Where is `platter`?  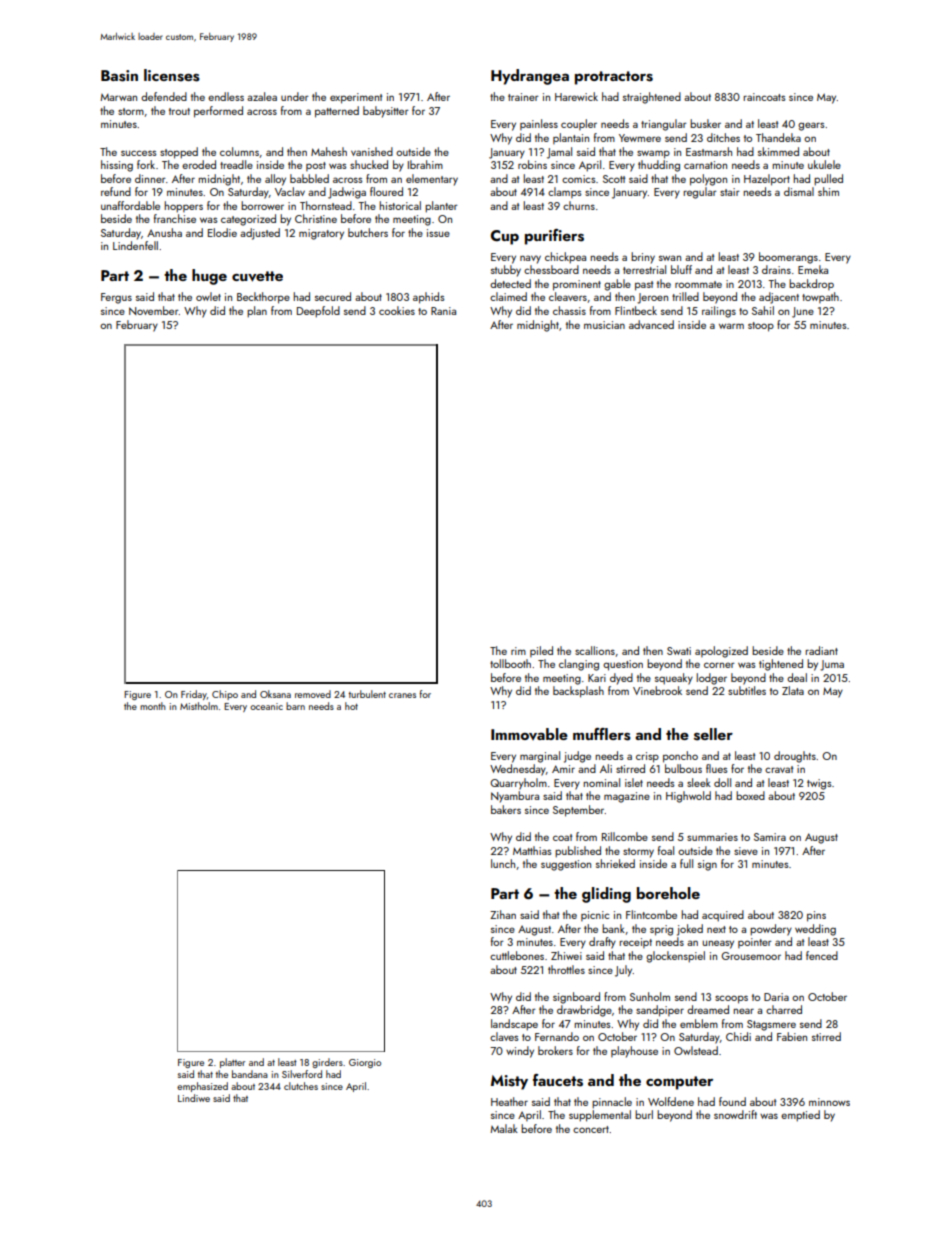 platter is located at coordinates (232, 1063).
